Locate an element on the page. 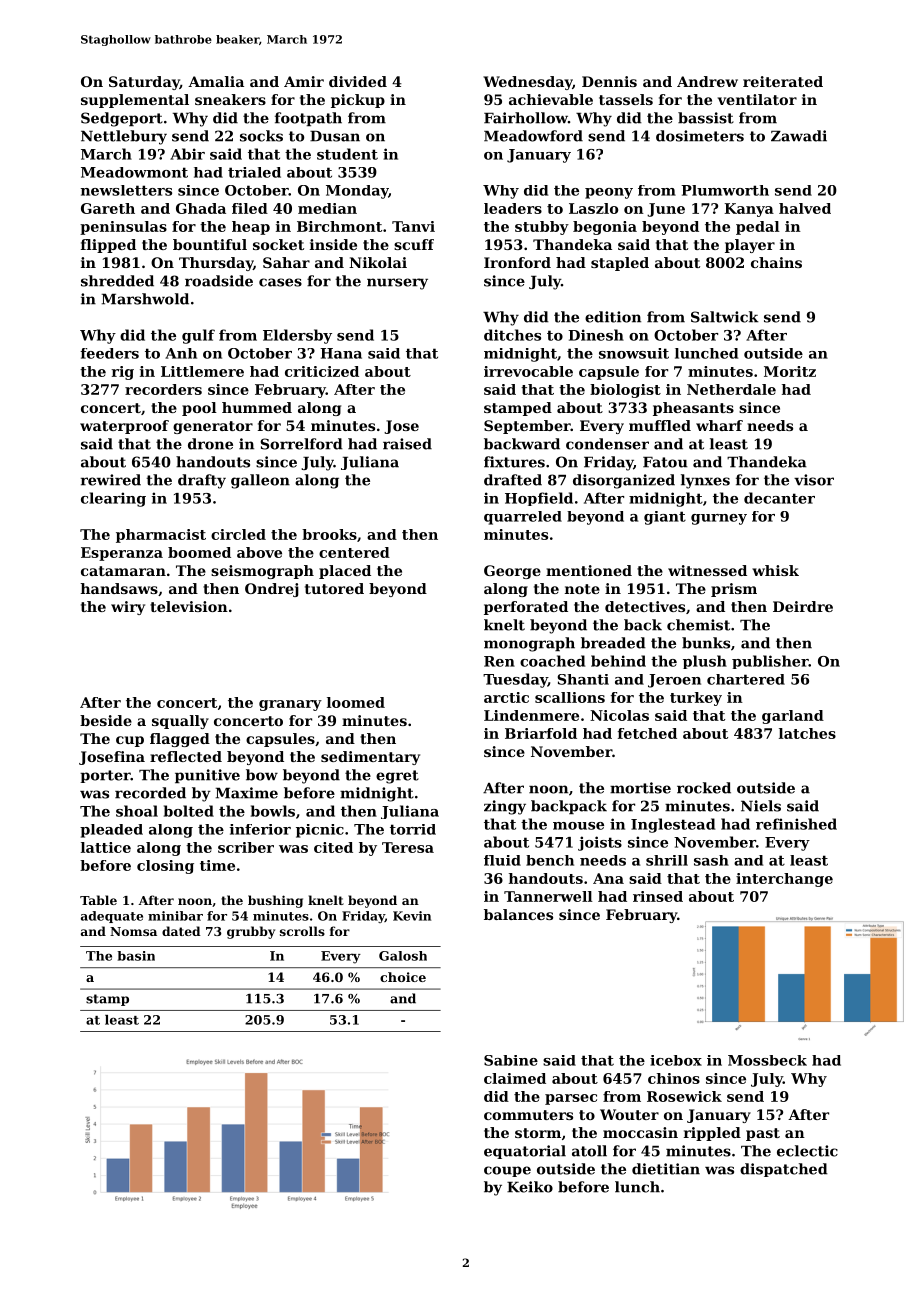 This page has height=1308, width=924. Dusan is located at coordinates (335, 136).
